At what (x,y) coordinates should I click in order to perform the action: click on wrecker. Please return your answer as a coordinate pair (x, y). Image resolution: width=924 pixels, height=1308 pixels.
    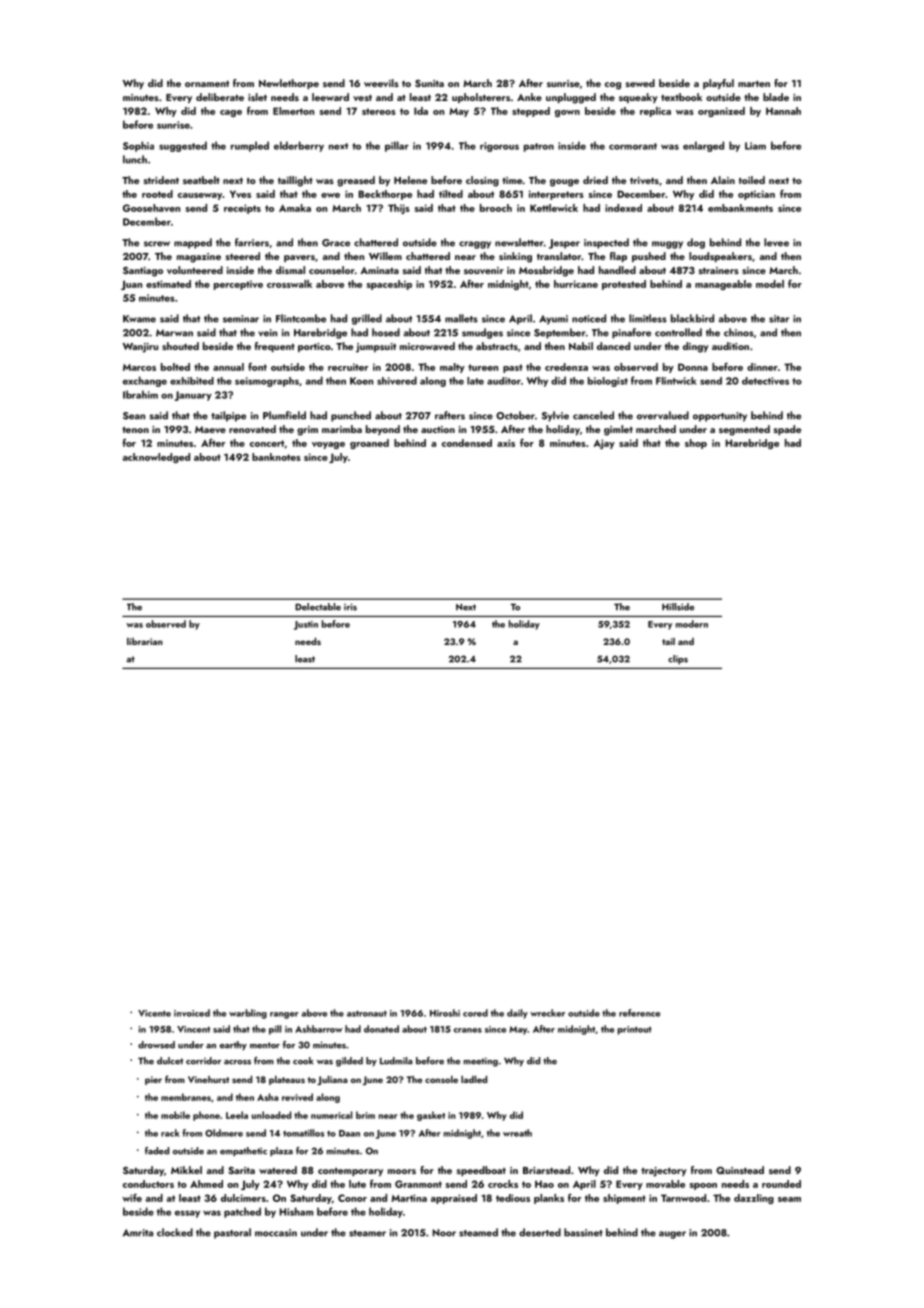
    Looking at the image, I should click on (547, 1013).
